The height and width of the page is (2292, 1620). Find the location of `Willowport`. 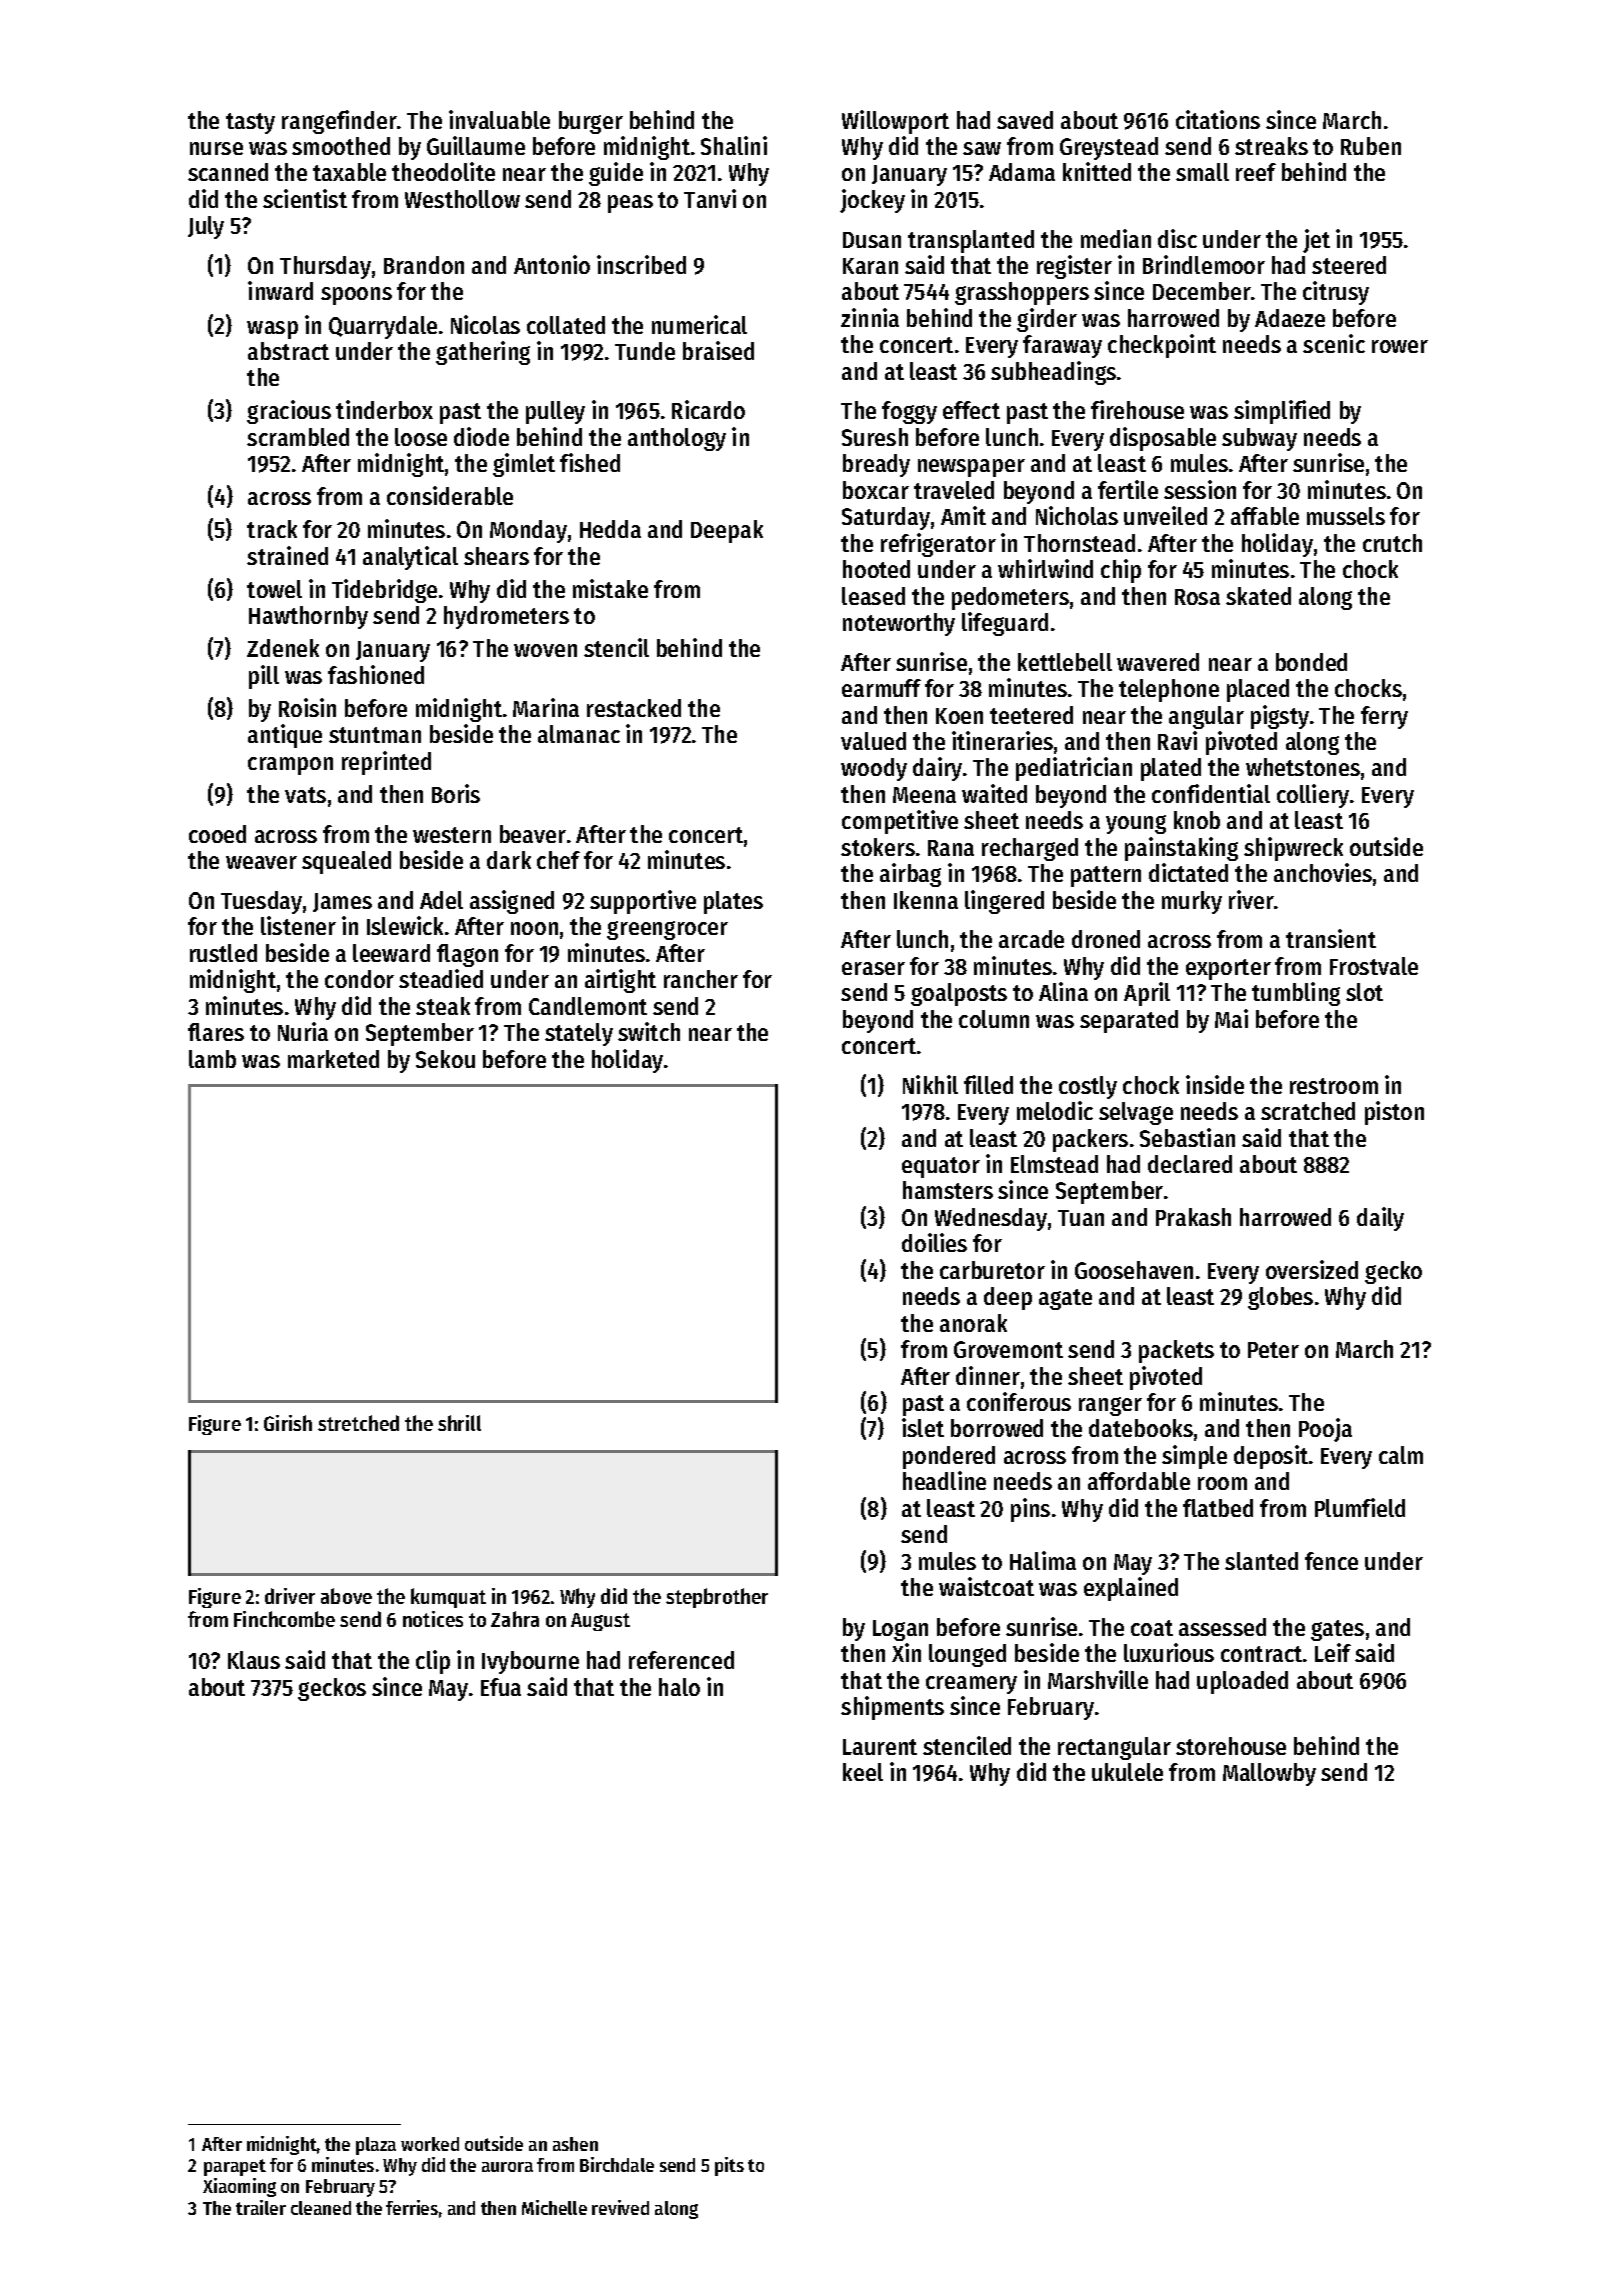

Willowport is located at coordinates (895, 122).
